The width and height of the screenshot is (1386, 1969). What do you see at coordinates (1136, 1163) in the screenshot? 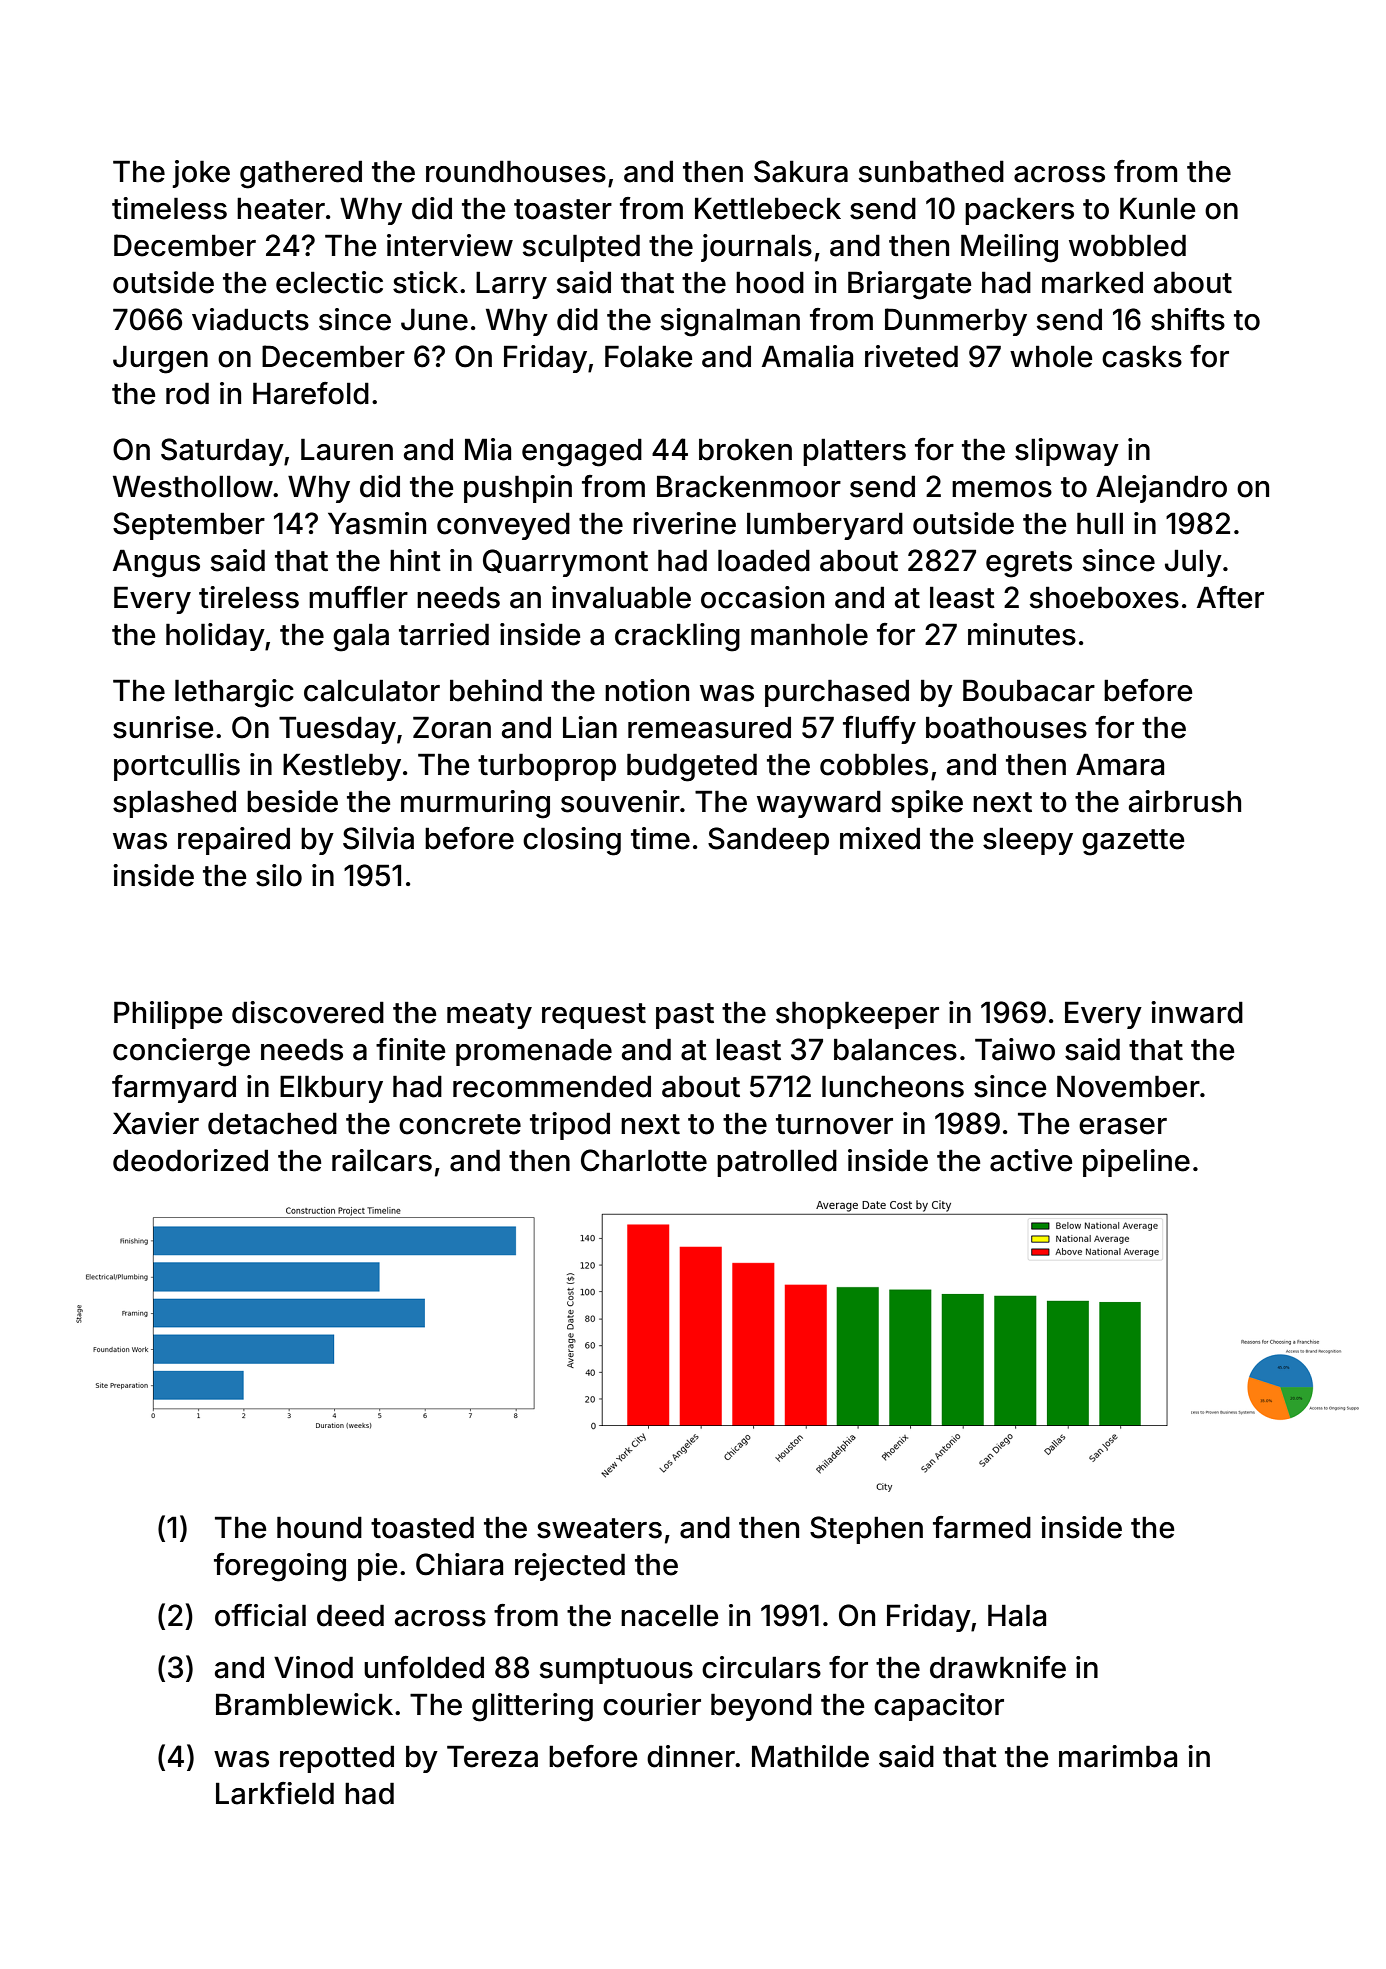
I see `pipeline` at bounding box center [1136, 1163].
